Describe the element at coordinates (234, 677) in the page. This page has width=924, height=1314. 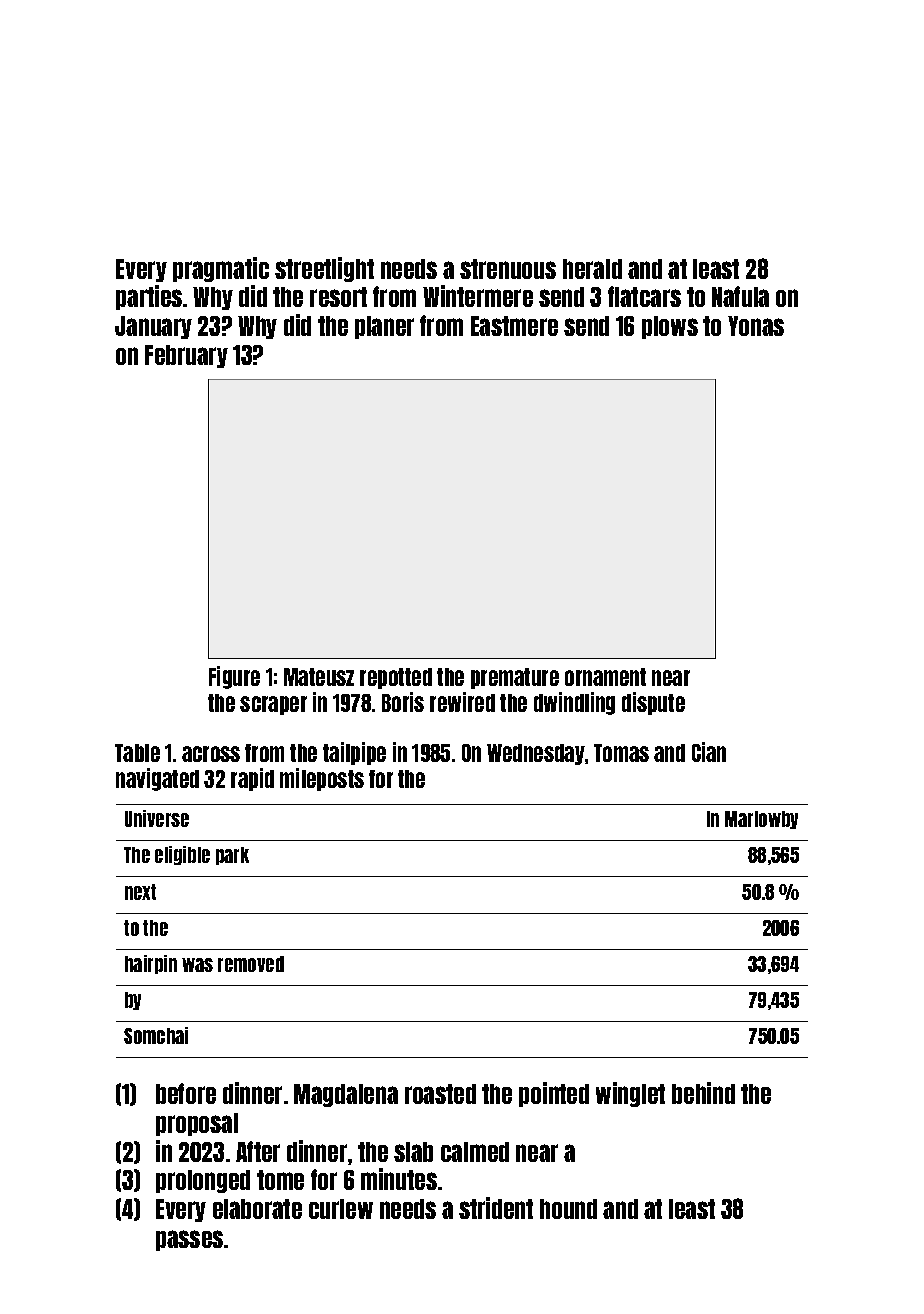
I see `Figure` at that location.
